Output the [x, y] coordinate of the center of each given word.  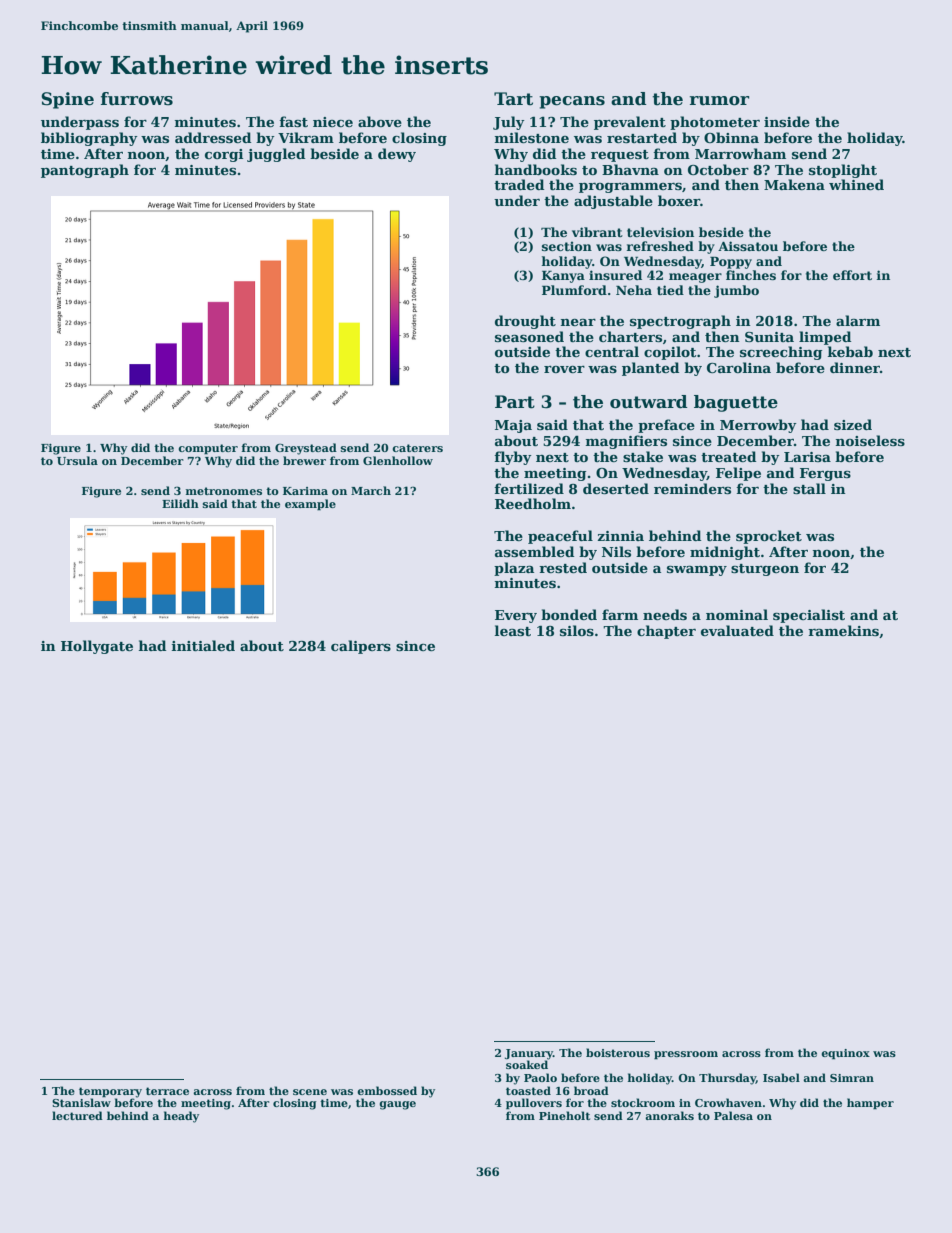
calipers [361, 647]
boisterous [618, 1052]
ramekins [843, 630]
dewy [397, 155]
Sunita [769, 337]
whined [856, 184]
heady [181, 1117]
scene [310, 1092]
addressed [213, 137]
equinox [845, 1054]
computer [208, 449]
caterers [417, 448]
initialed [203, 645]
